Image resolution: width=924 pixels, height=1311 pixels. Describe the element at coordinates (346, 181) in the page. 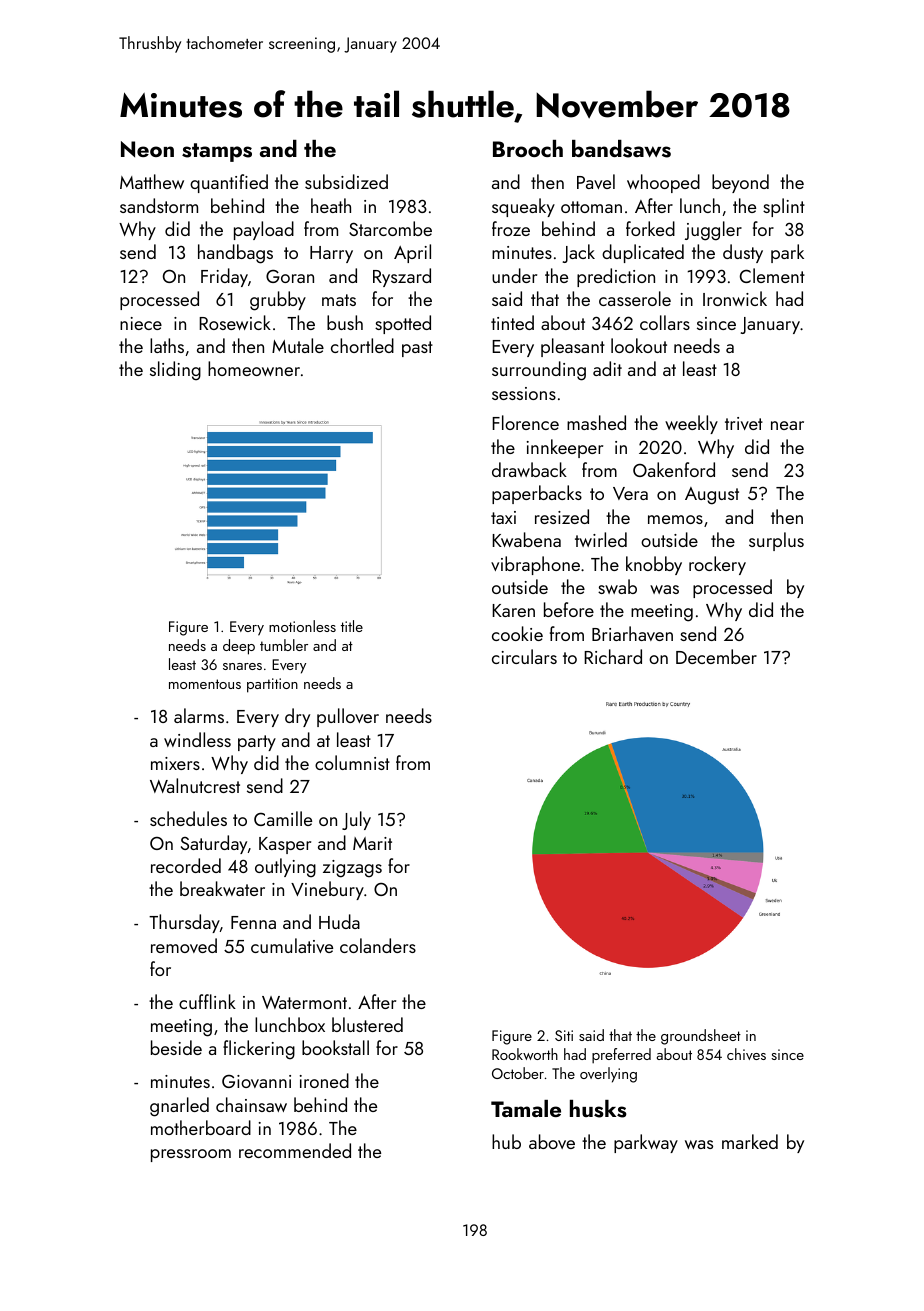

I see `subsidized` at that location.
